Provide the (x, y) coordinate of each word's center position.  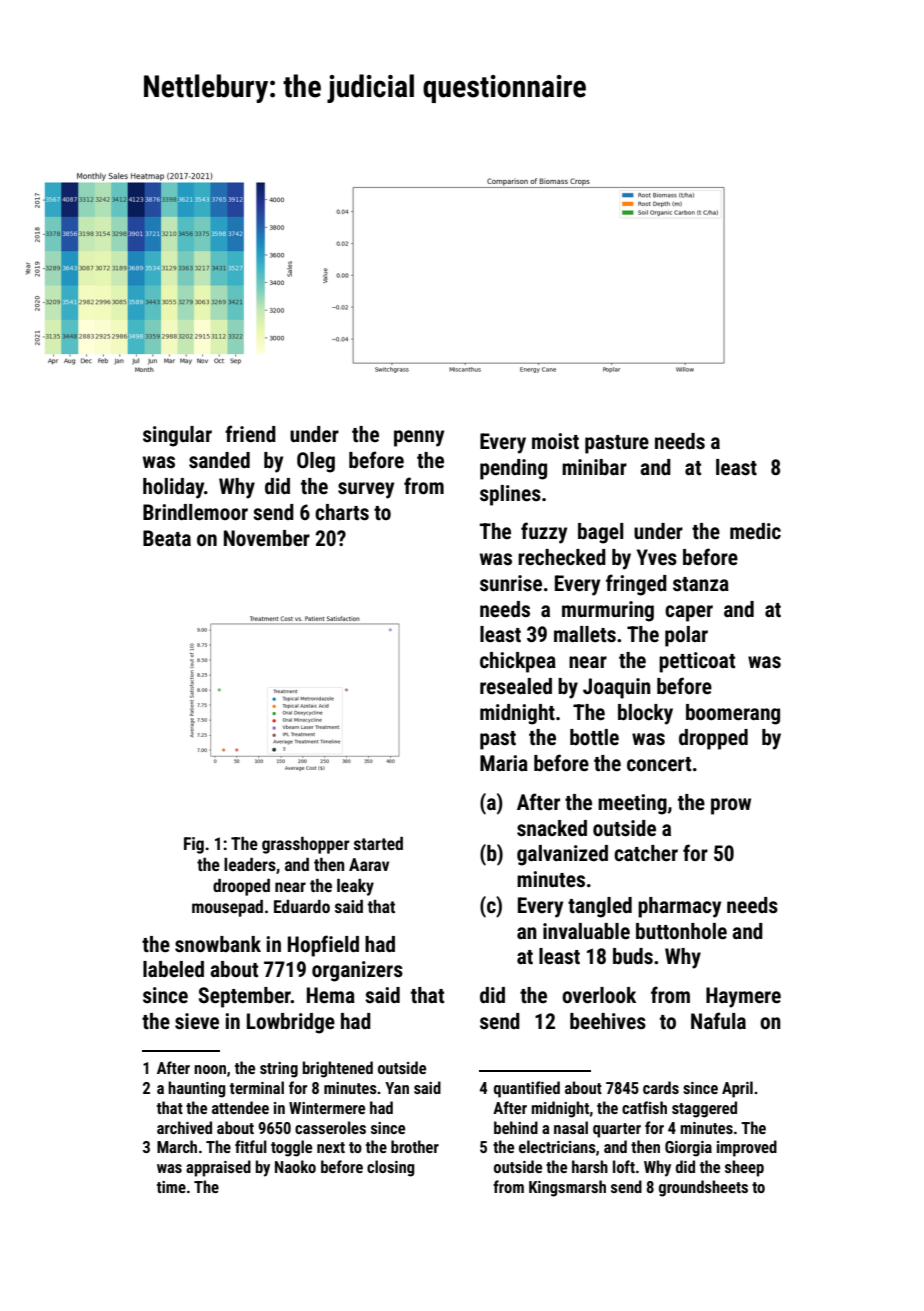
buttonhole (681, 931)
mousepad (227, 908)
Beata (167, 538)
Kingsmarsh (567, 1188)
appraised (218, 1168)
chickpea (518, 662)
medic (755, 531)
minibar (594, 467)
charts (342, 512)
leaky (355, 887)
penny (419, 438)
